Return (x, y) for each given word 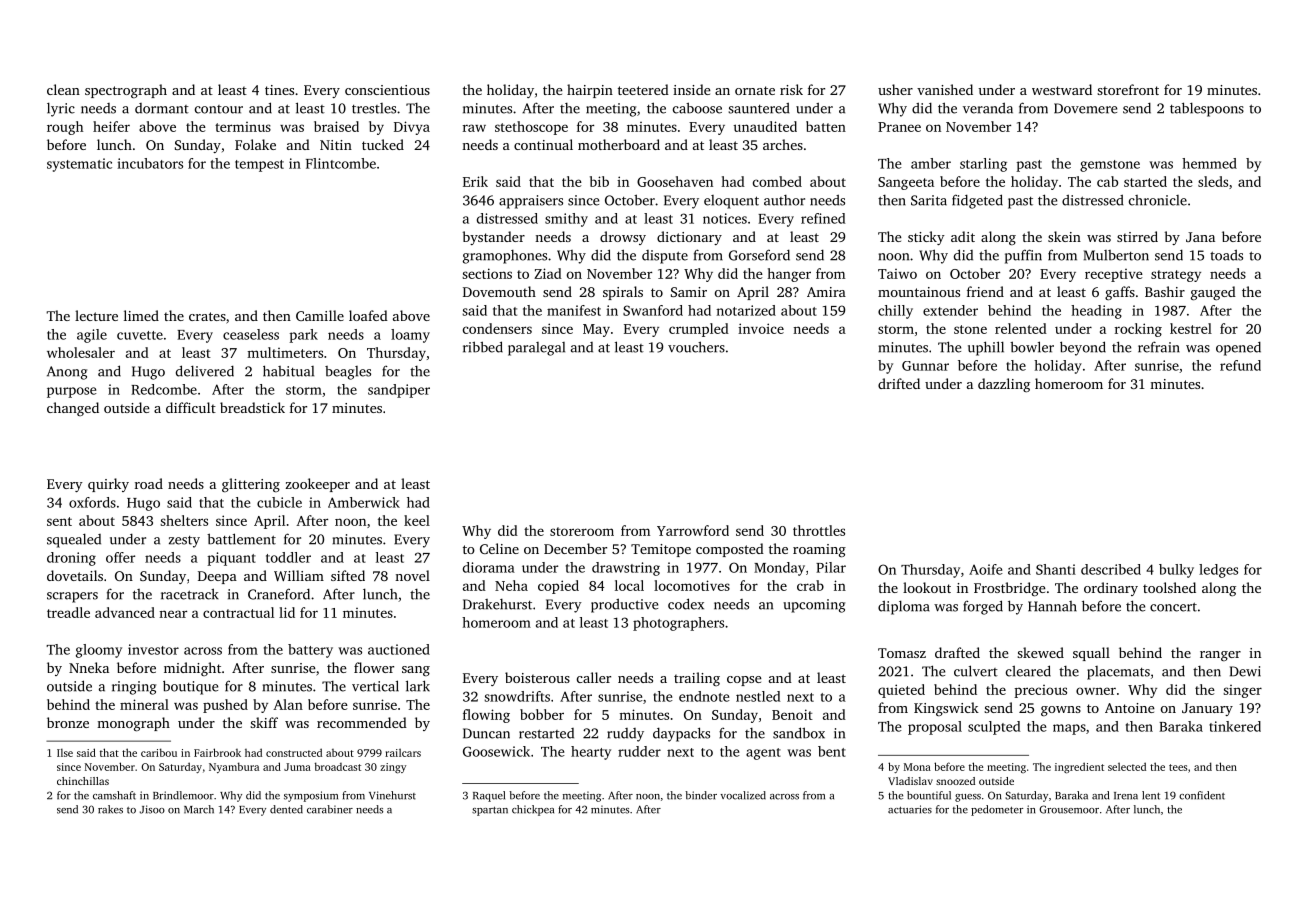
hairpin (590, 91)
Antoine (1130, 708)
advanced (125, 612)
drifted (899, 383)
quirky (108, 485)
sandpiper (399, 391)
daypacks (681, 734)
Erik (475, 181)
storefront (1128, 89)
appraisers (531, 202)
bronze (68, 722)
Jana (1200, 237)
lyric (61, 109)
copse (744, 681)
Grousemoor (1069, 809)
